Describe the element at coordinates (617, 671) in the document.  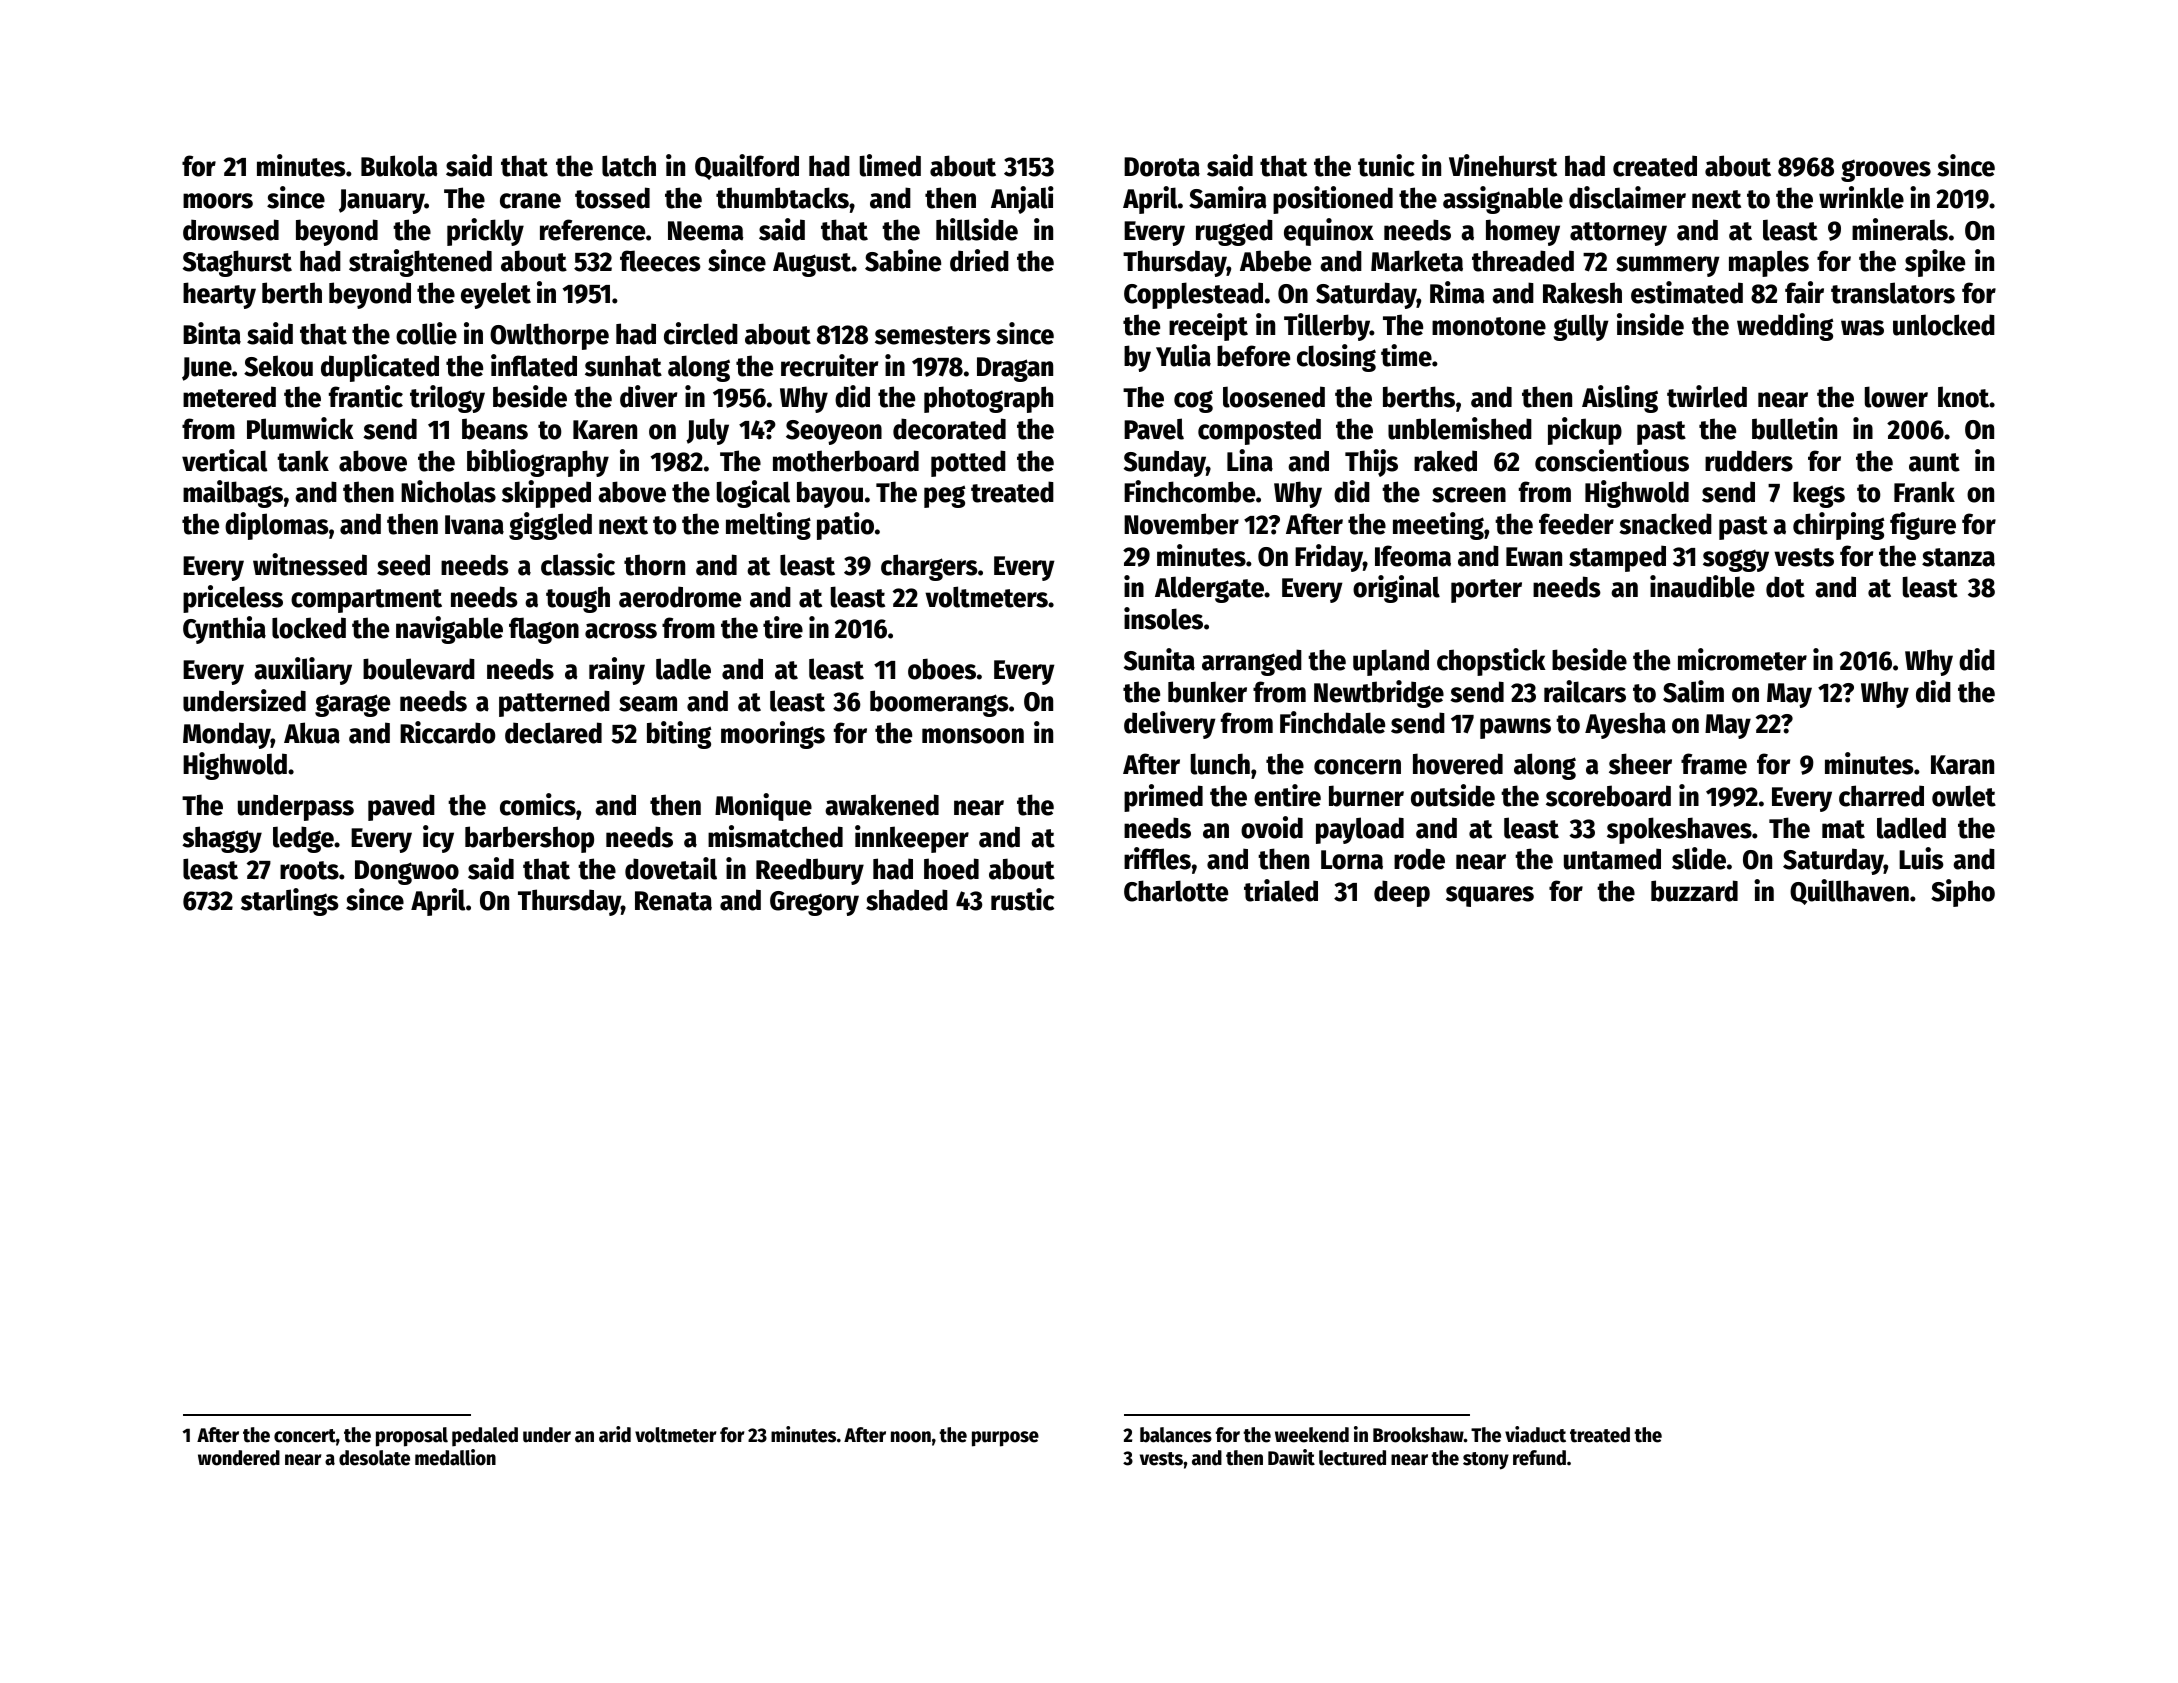
I see `rainy` at that location.
